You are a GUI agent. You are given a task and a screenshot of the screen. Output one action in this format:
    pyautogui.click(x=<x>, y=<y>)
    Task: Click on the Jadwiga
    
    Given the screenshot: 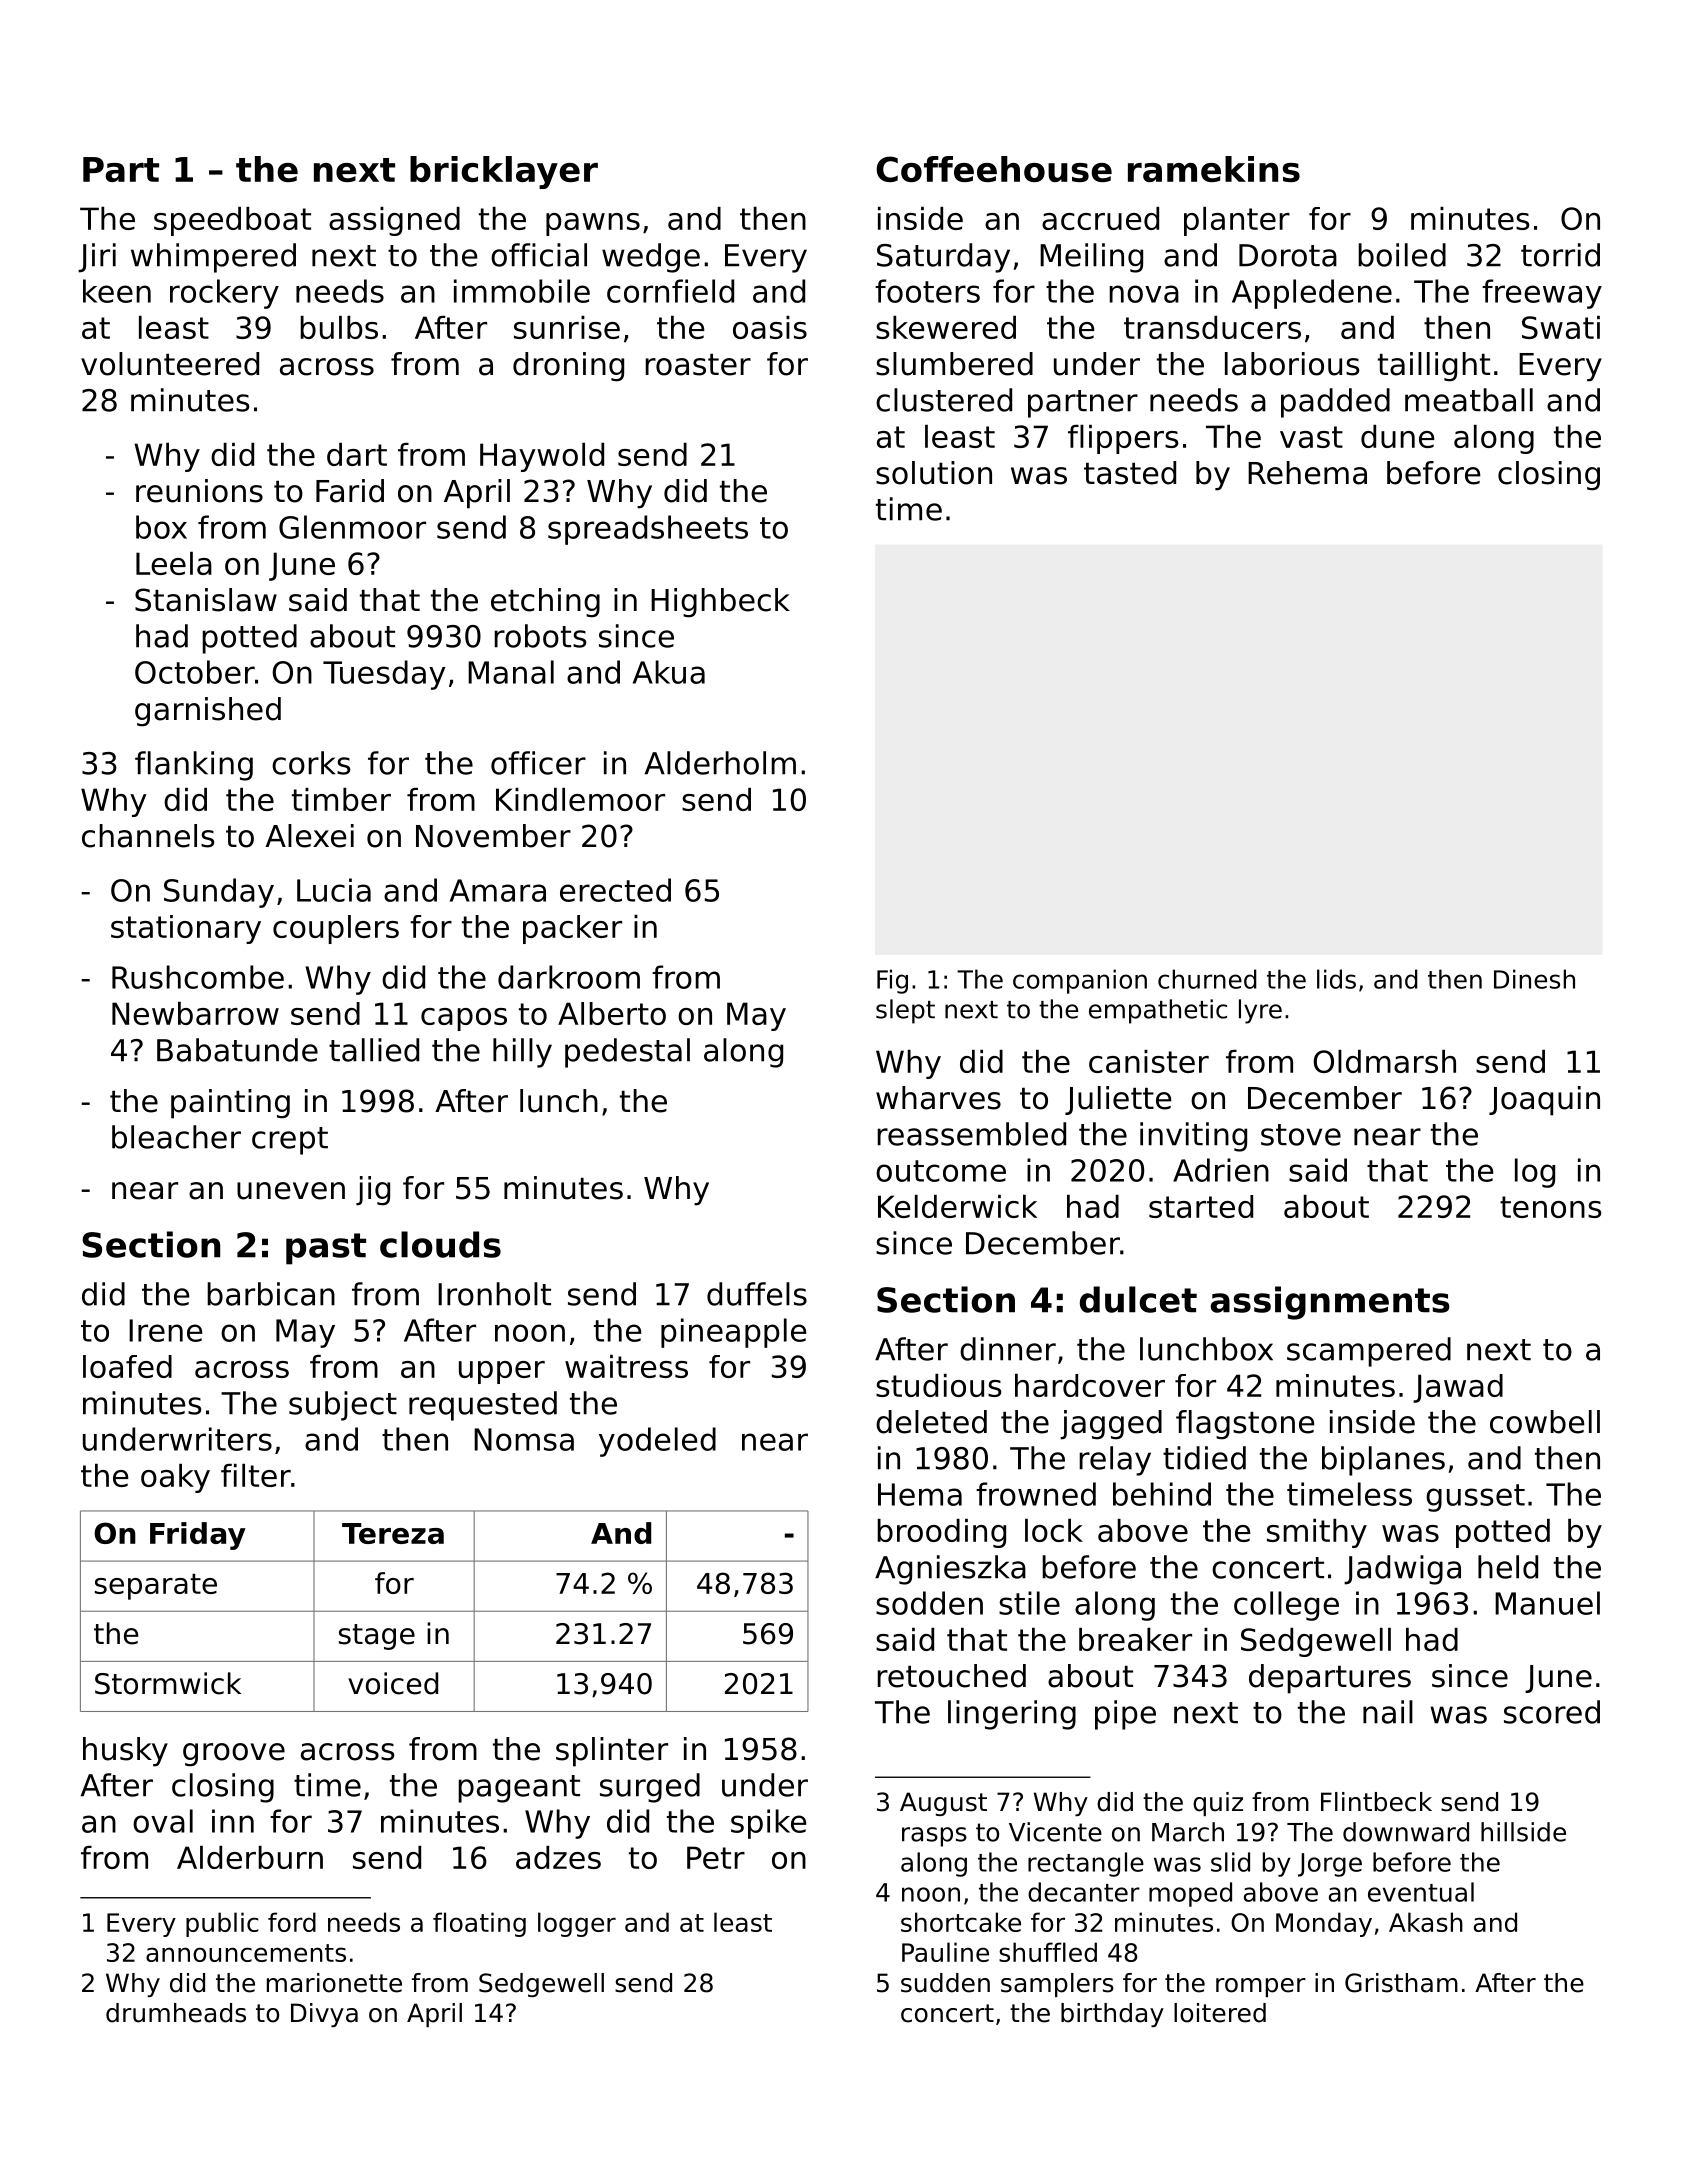 What is the action you would take?
    pyautogui.click(x=1402, y=1570)
